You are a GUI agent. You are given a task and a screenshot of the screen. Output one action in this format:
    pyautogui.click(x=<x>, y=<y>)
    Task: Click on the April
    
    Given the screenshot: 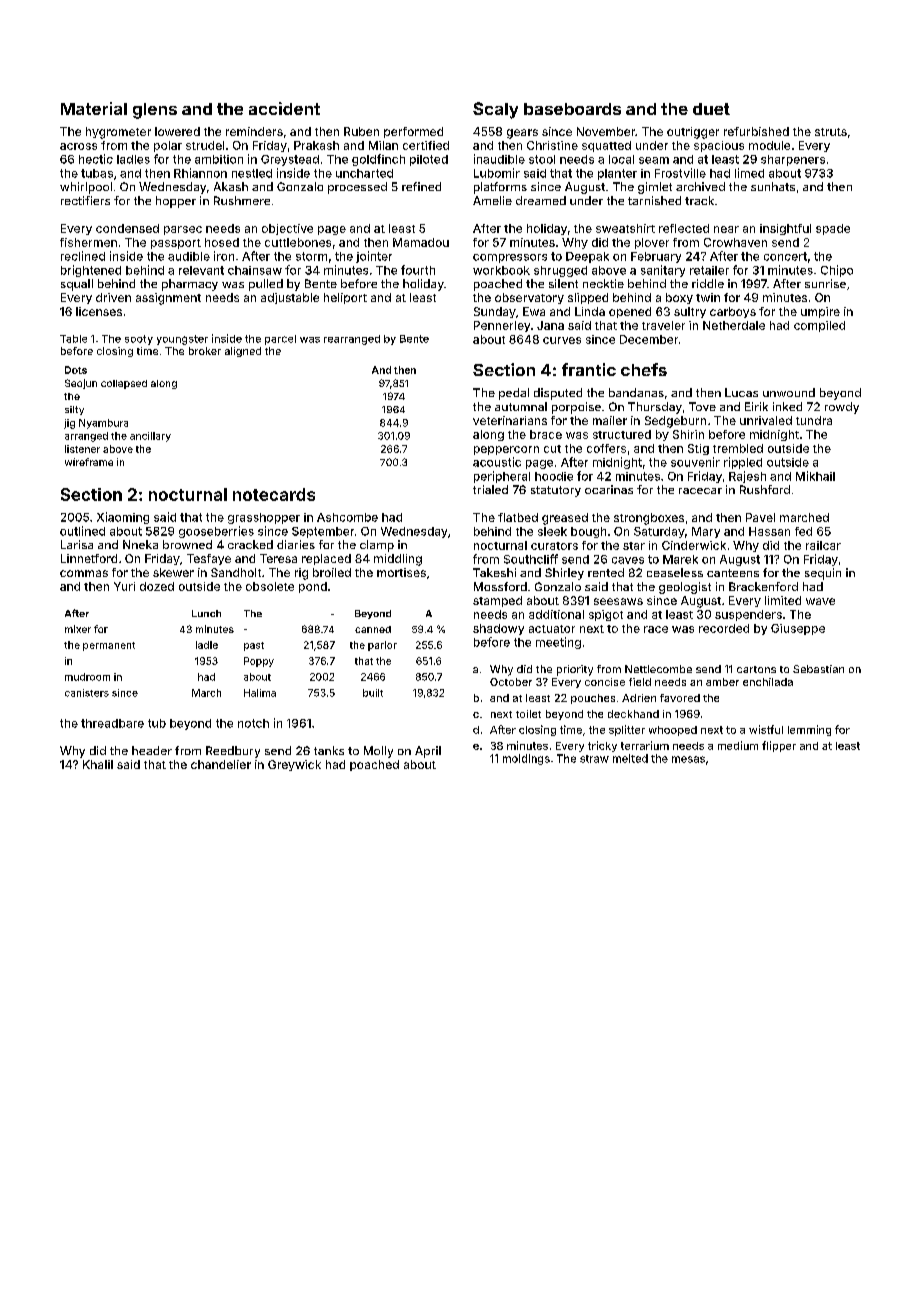 What is the action you would take?
    pyautogui.click(x=428, y=752)
